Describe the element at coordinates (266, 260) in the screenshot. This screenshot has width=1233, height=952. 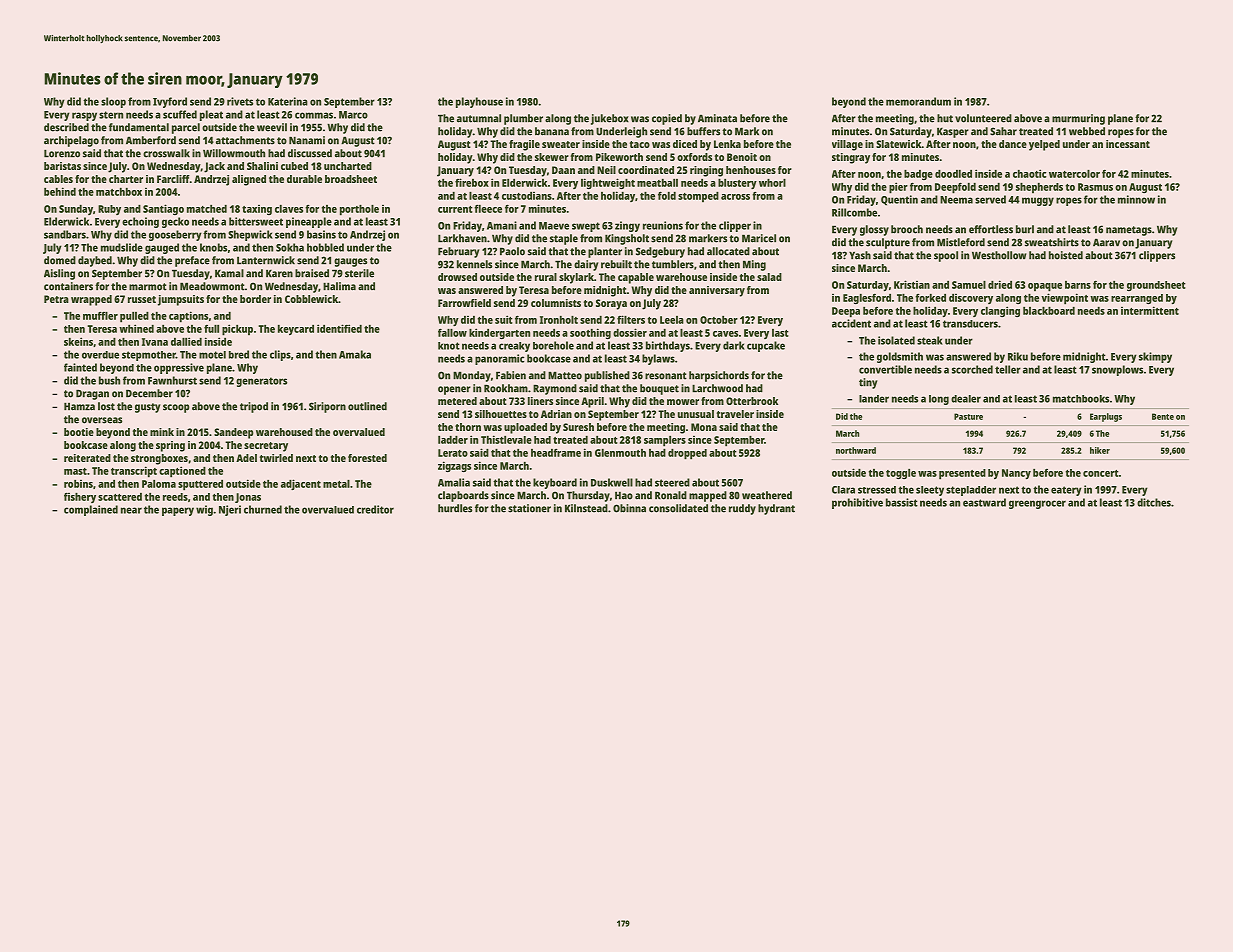
I see `Lanternwick` at that location.
